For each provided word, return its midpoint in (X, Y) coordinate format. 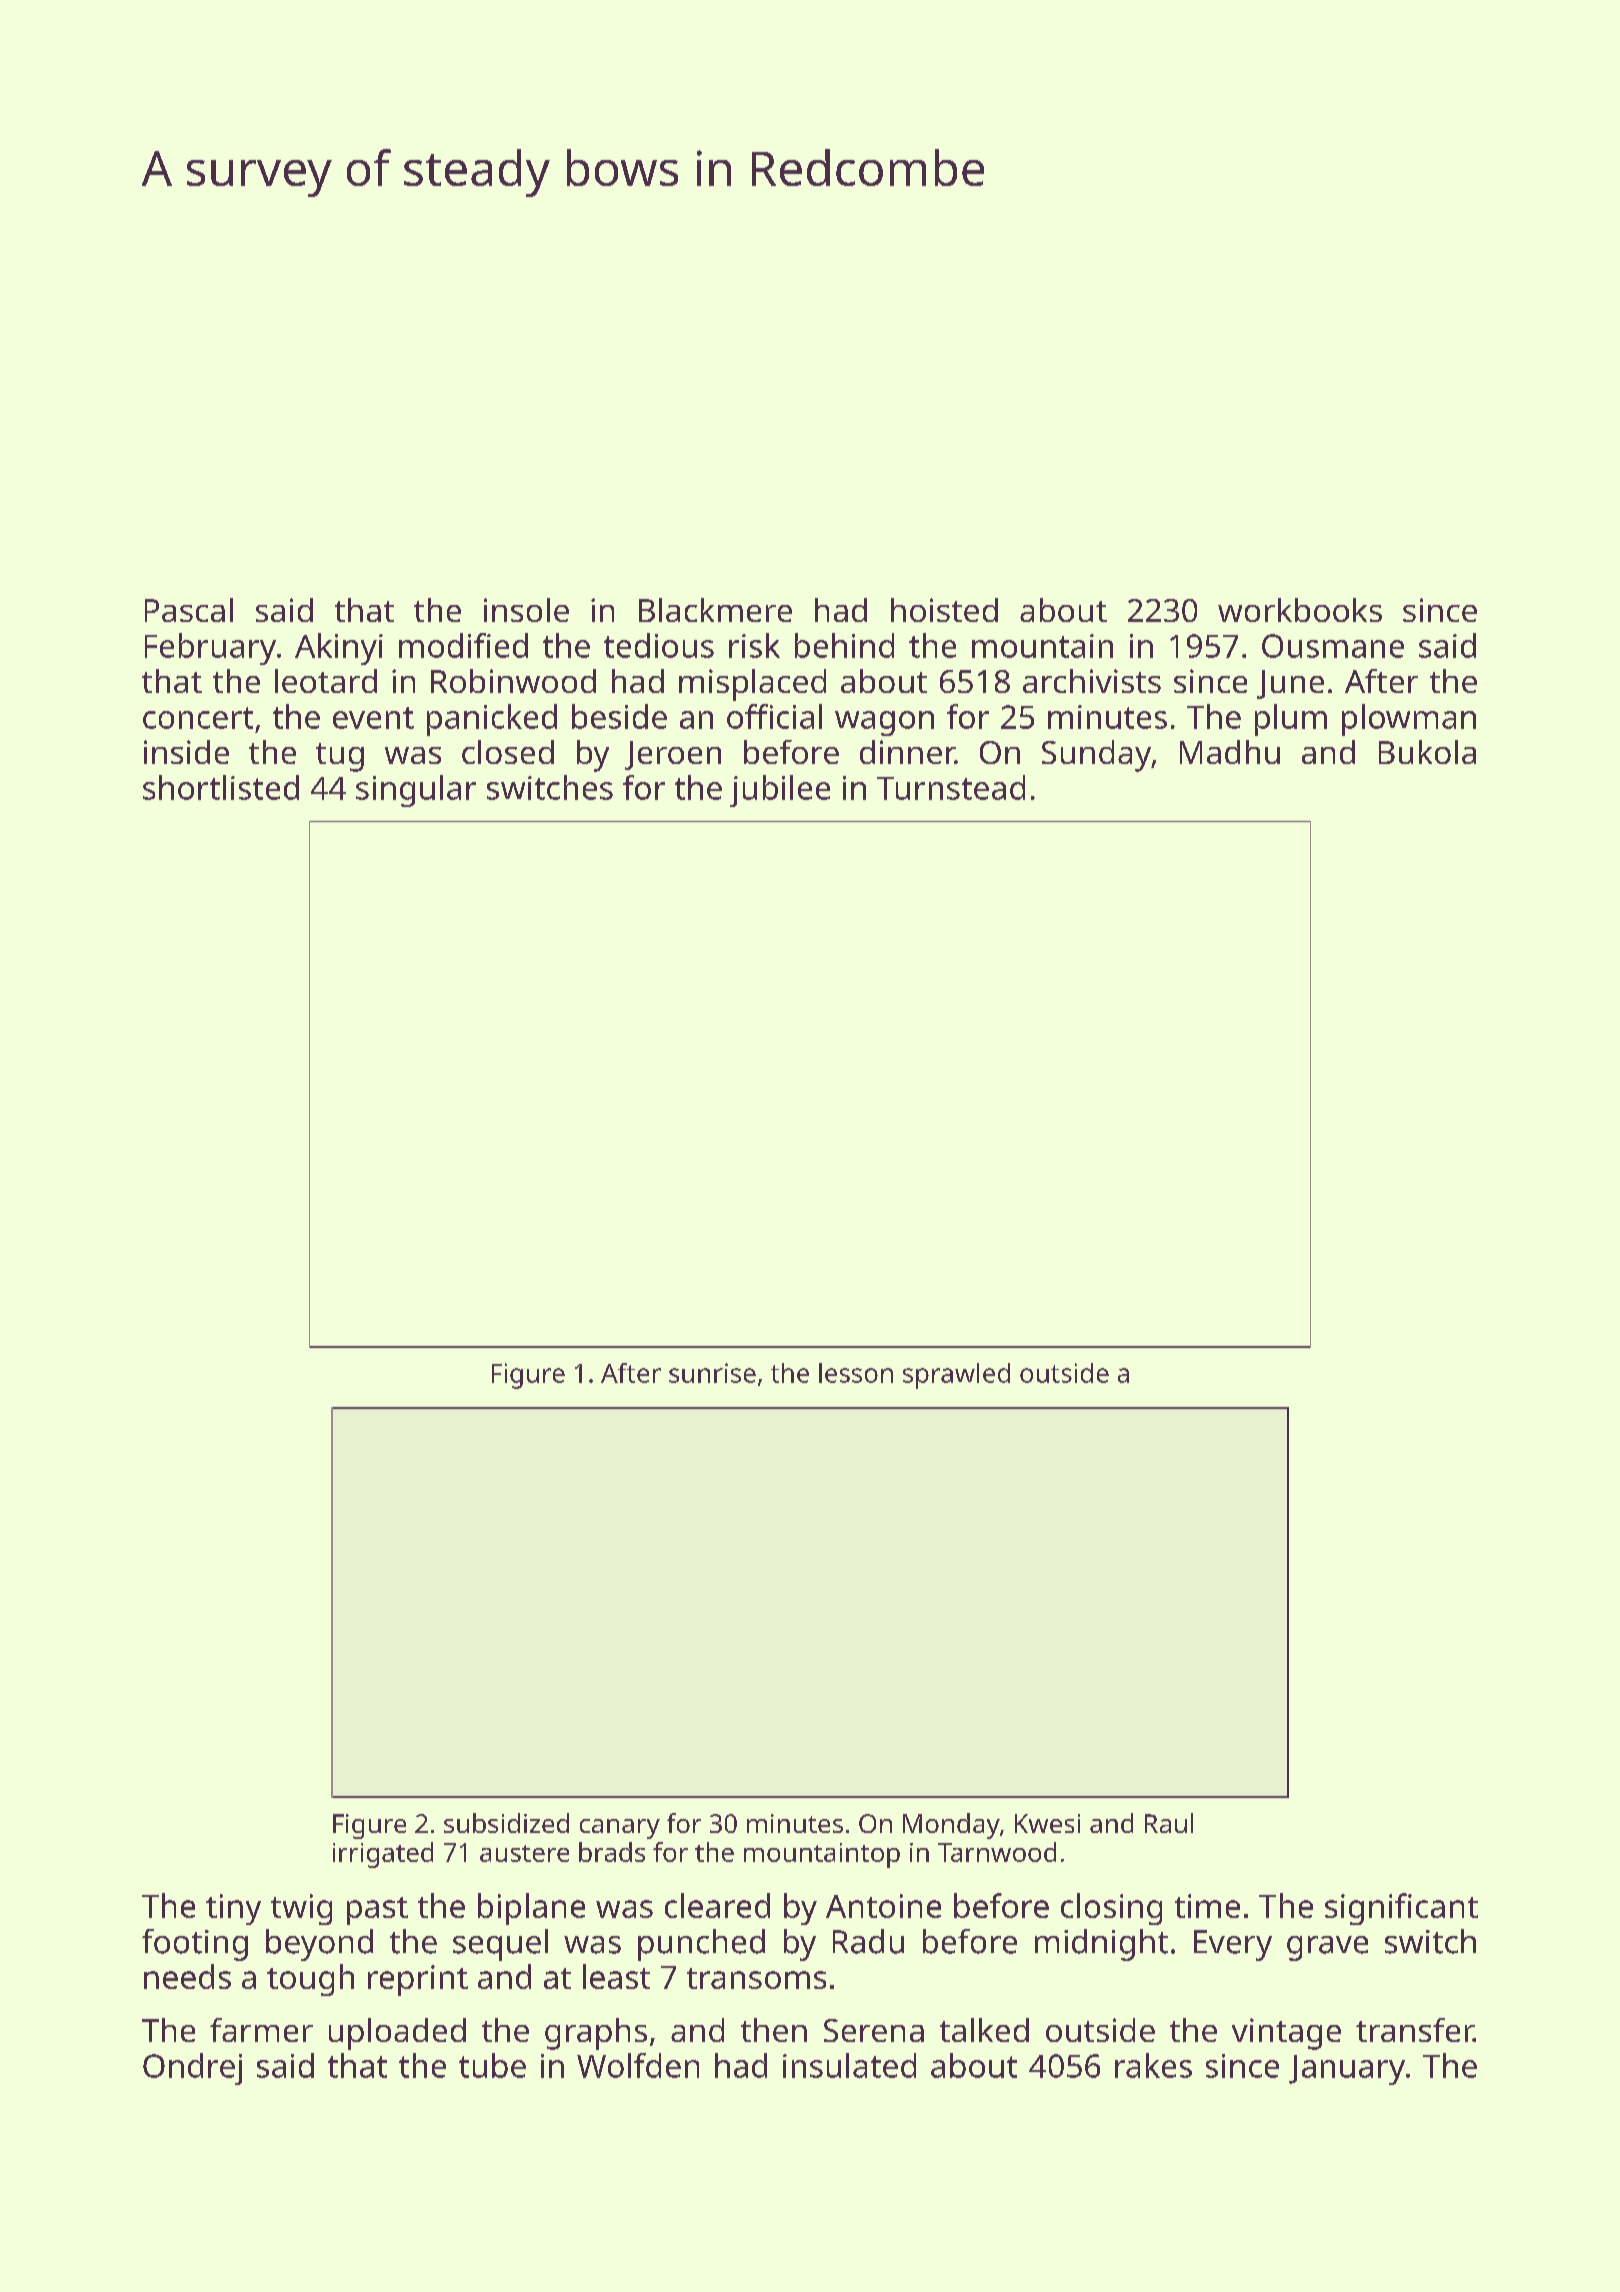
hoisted (944, 610)
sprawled (956, 1376)
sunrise (712, 1373)
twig (301, 1909)
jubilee (780, 791)
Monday (951, 1826)
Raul (1169, 1823)
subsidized (506, 1823)
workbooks (1300, 610)
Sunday (1096, 756)
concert (198, 718)
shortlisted (221, 787)
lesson (856, 1373)
